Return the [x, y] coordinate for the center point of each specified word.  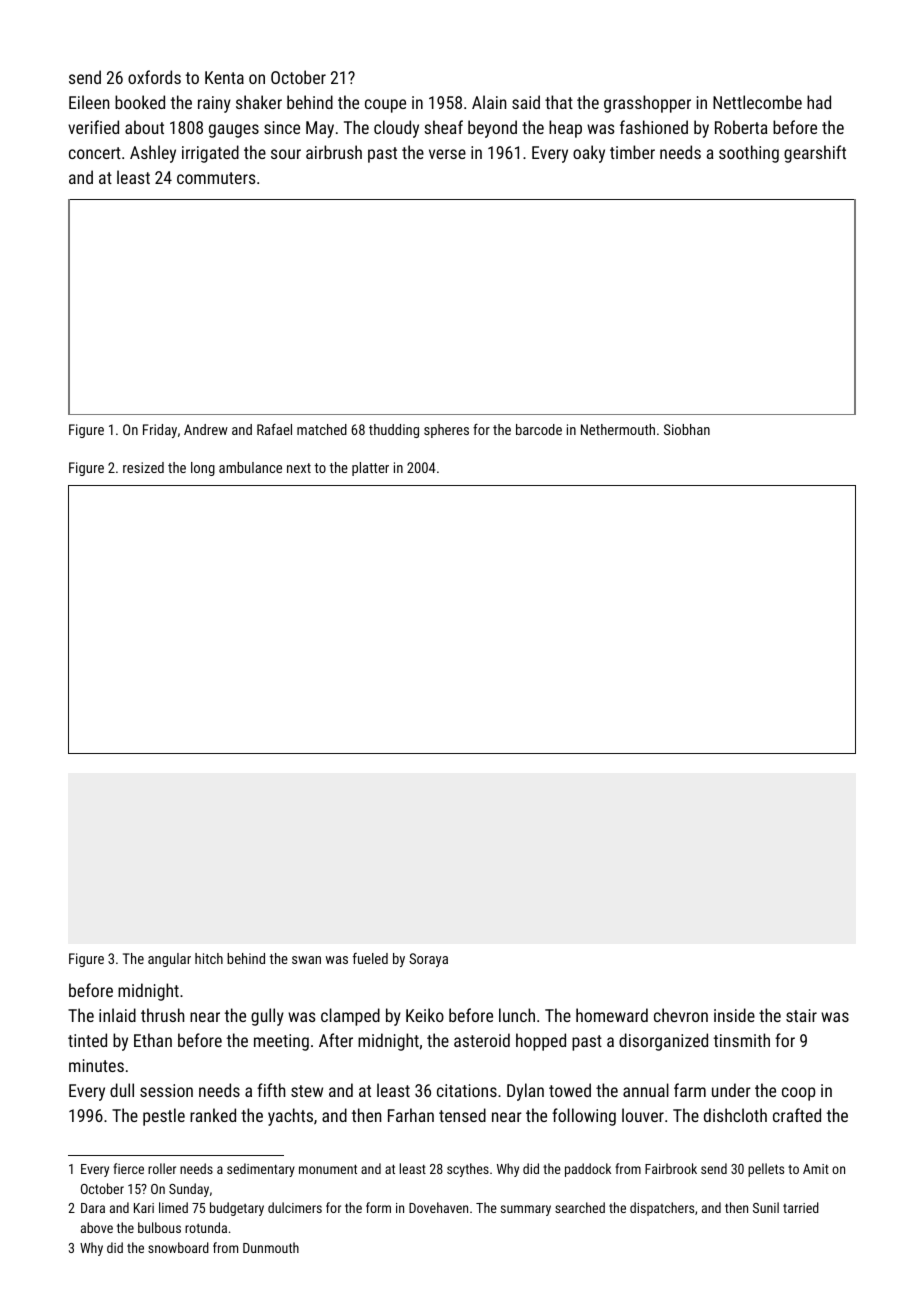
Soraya [428, 960]
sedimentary [261, 1170]
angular [169, 960]
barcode [539, 429]
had [819, 102]
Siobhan [687, 429]
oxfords [154, 77]
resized [143, 467]
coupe [385, 106]
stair [801, 1015]
